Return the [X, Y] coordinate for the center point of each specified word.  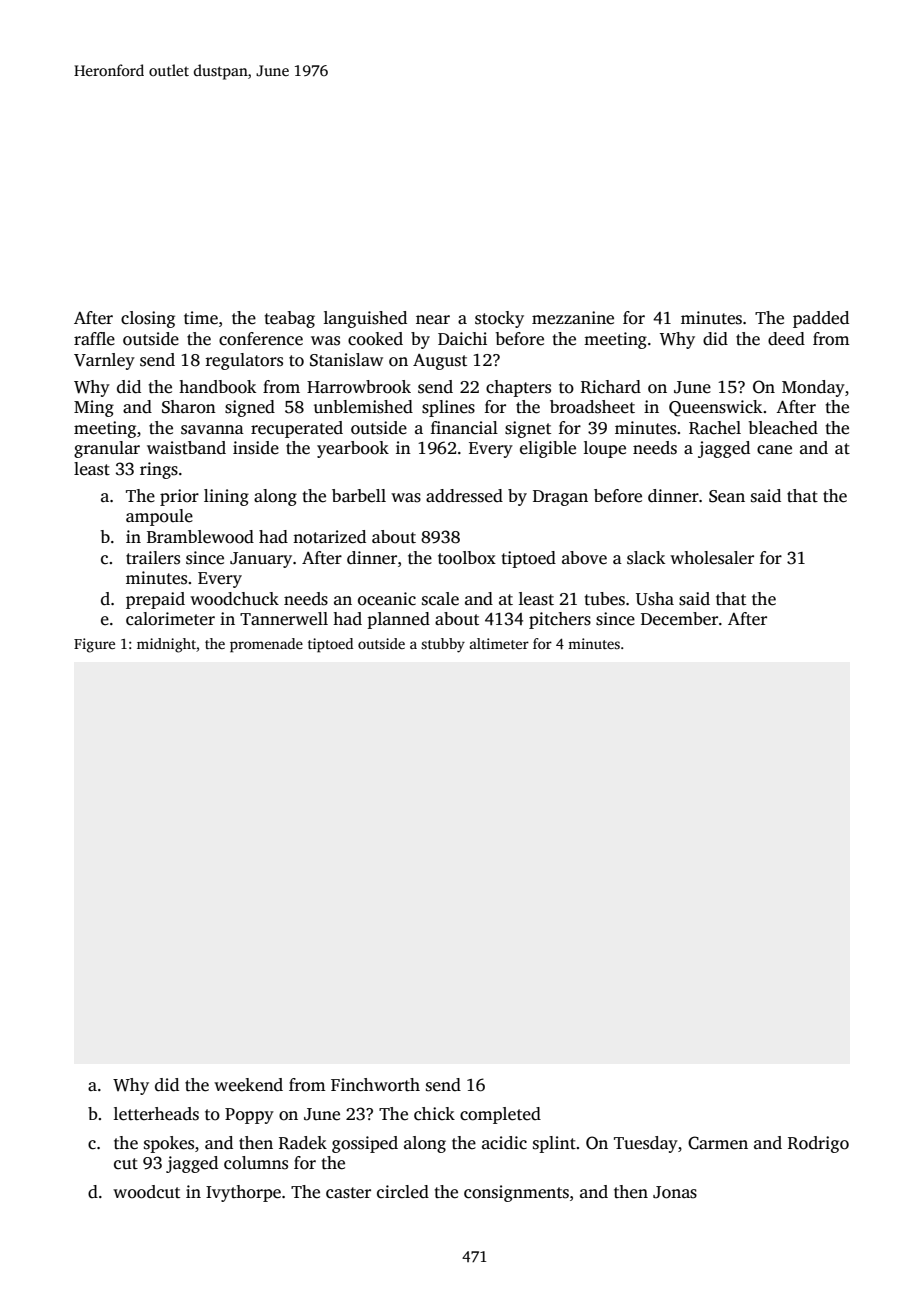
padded [821, 319]
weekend [248, 1085]
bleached [783, 428]
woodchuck [234, 599]
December [679, 619]
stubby [443, 645]
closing [148, 319]
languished [365, 319]
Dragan [560, 498]
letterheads [156, 1114]
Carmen [718, 1143]
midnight [166, 645]
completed [500, 1115]
